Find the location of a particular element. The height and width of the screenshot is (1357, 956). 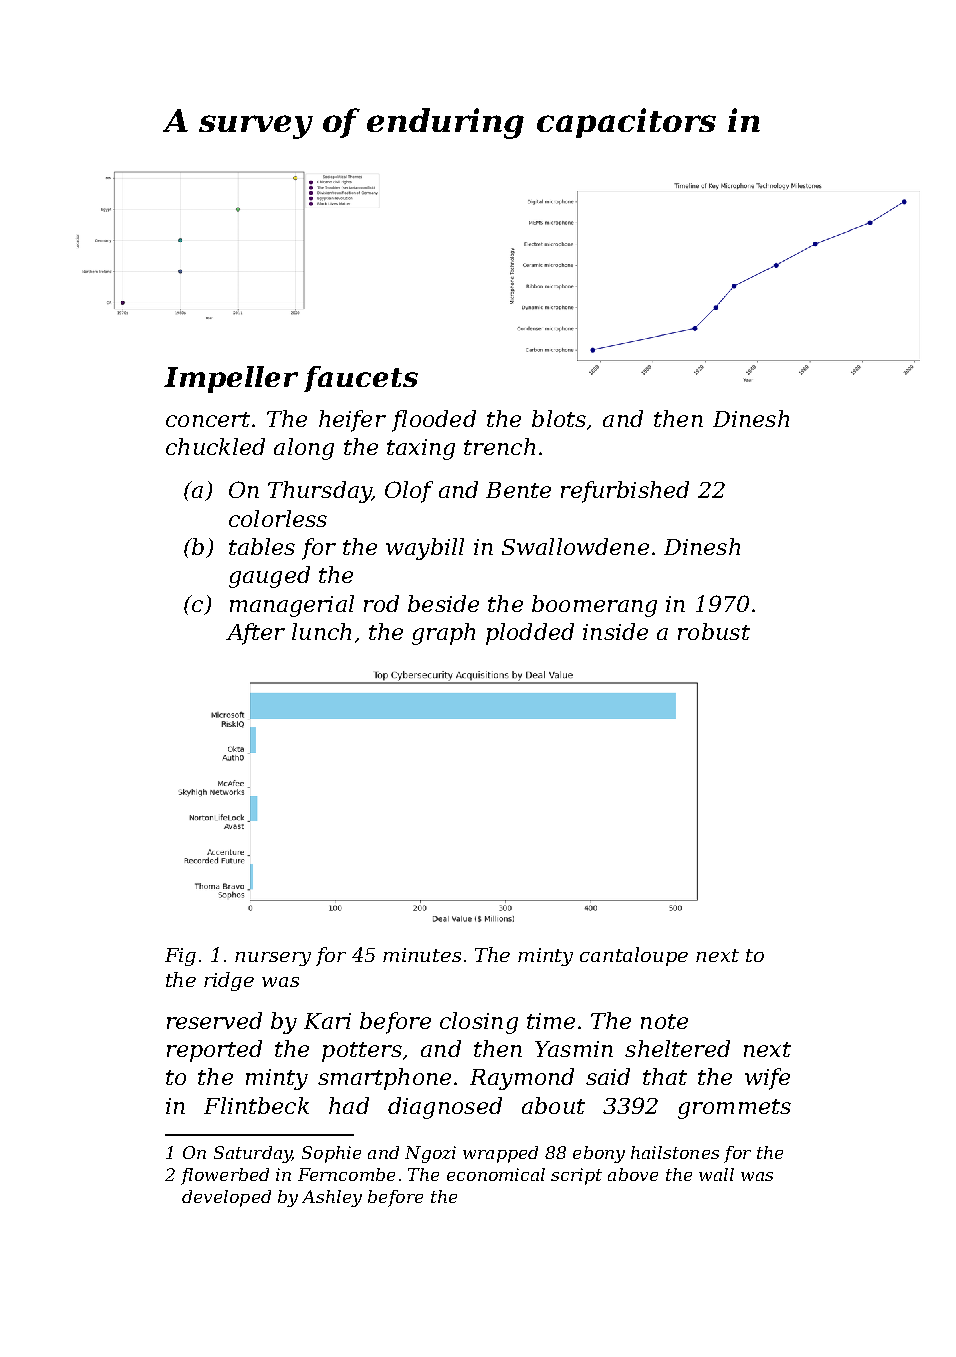

Ferncombe is located at coordinates (346, 1174).
